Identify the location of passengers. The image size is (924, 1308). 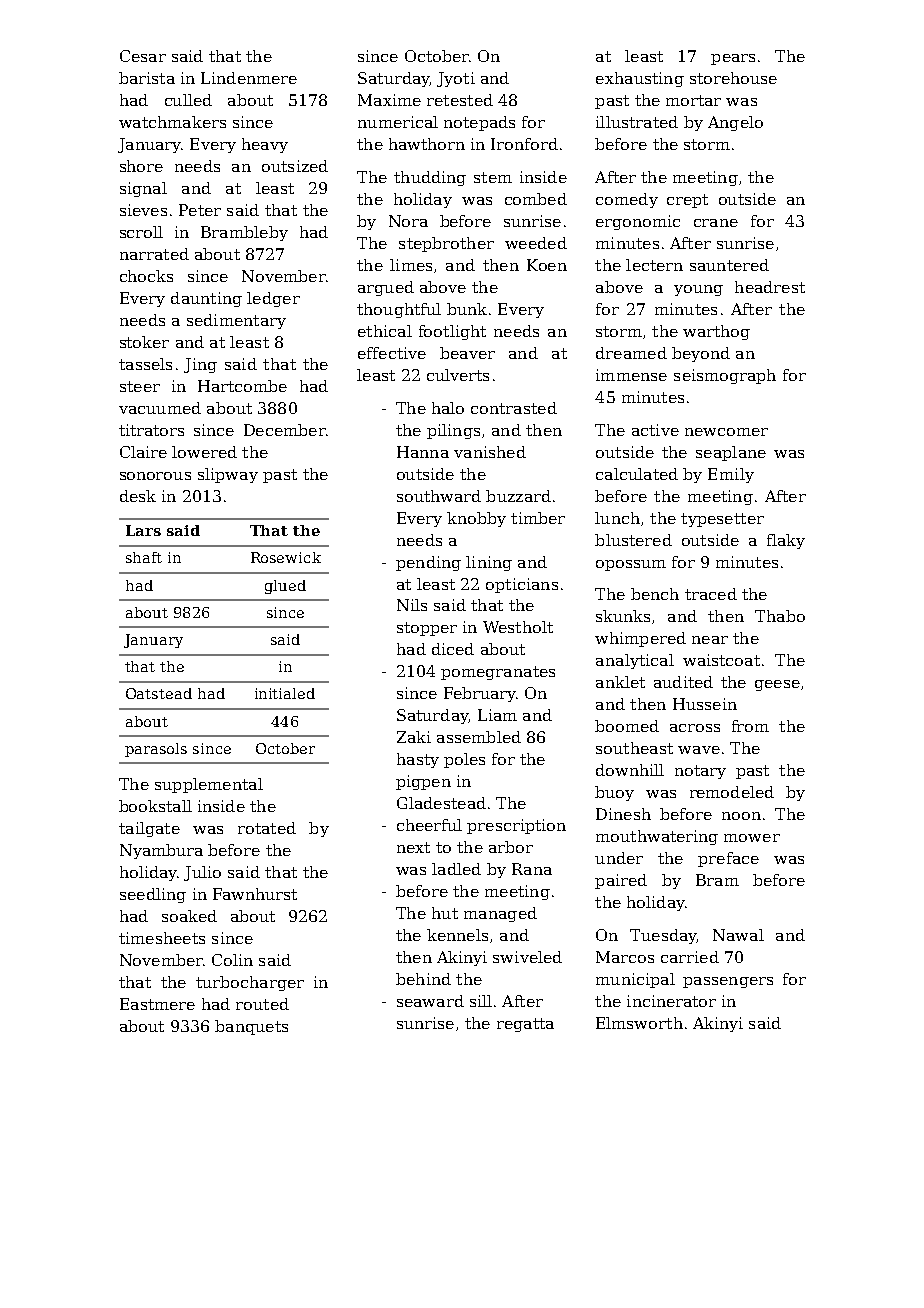
(728, 982).
